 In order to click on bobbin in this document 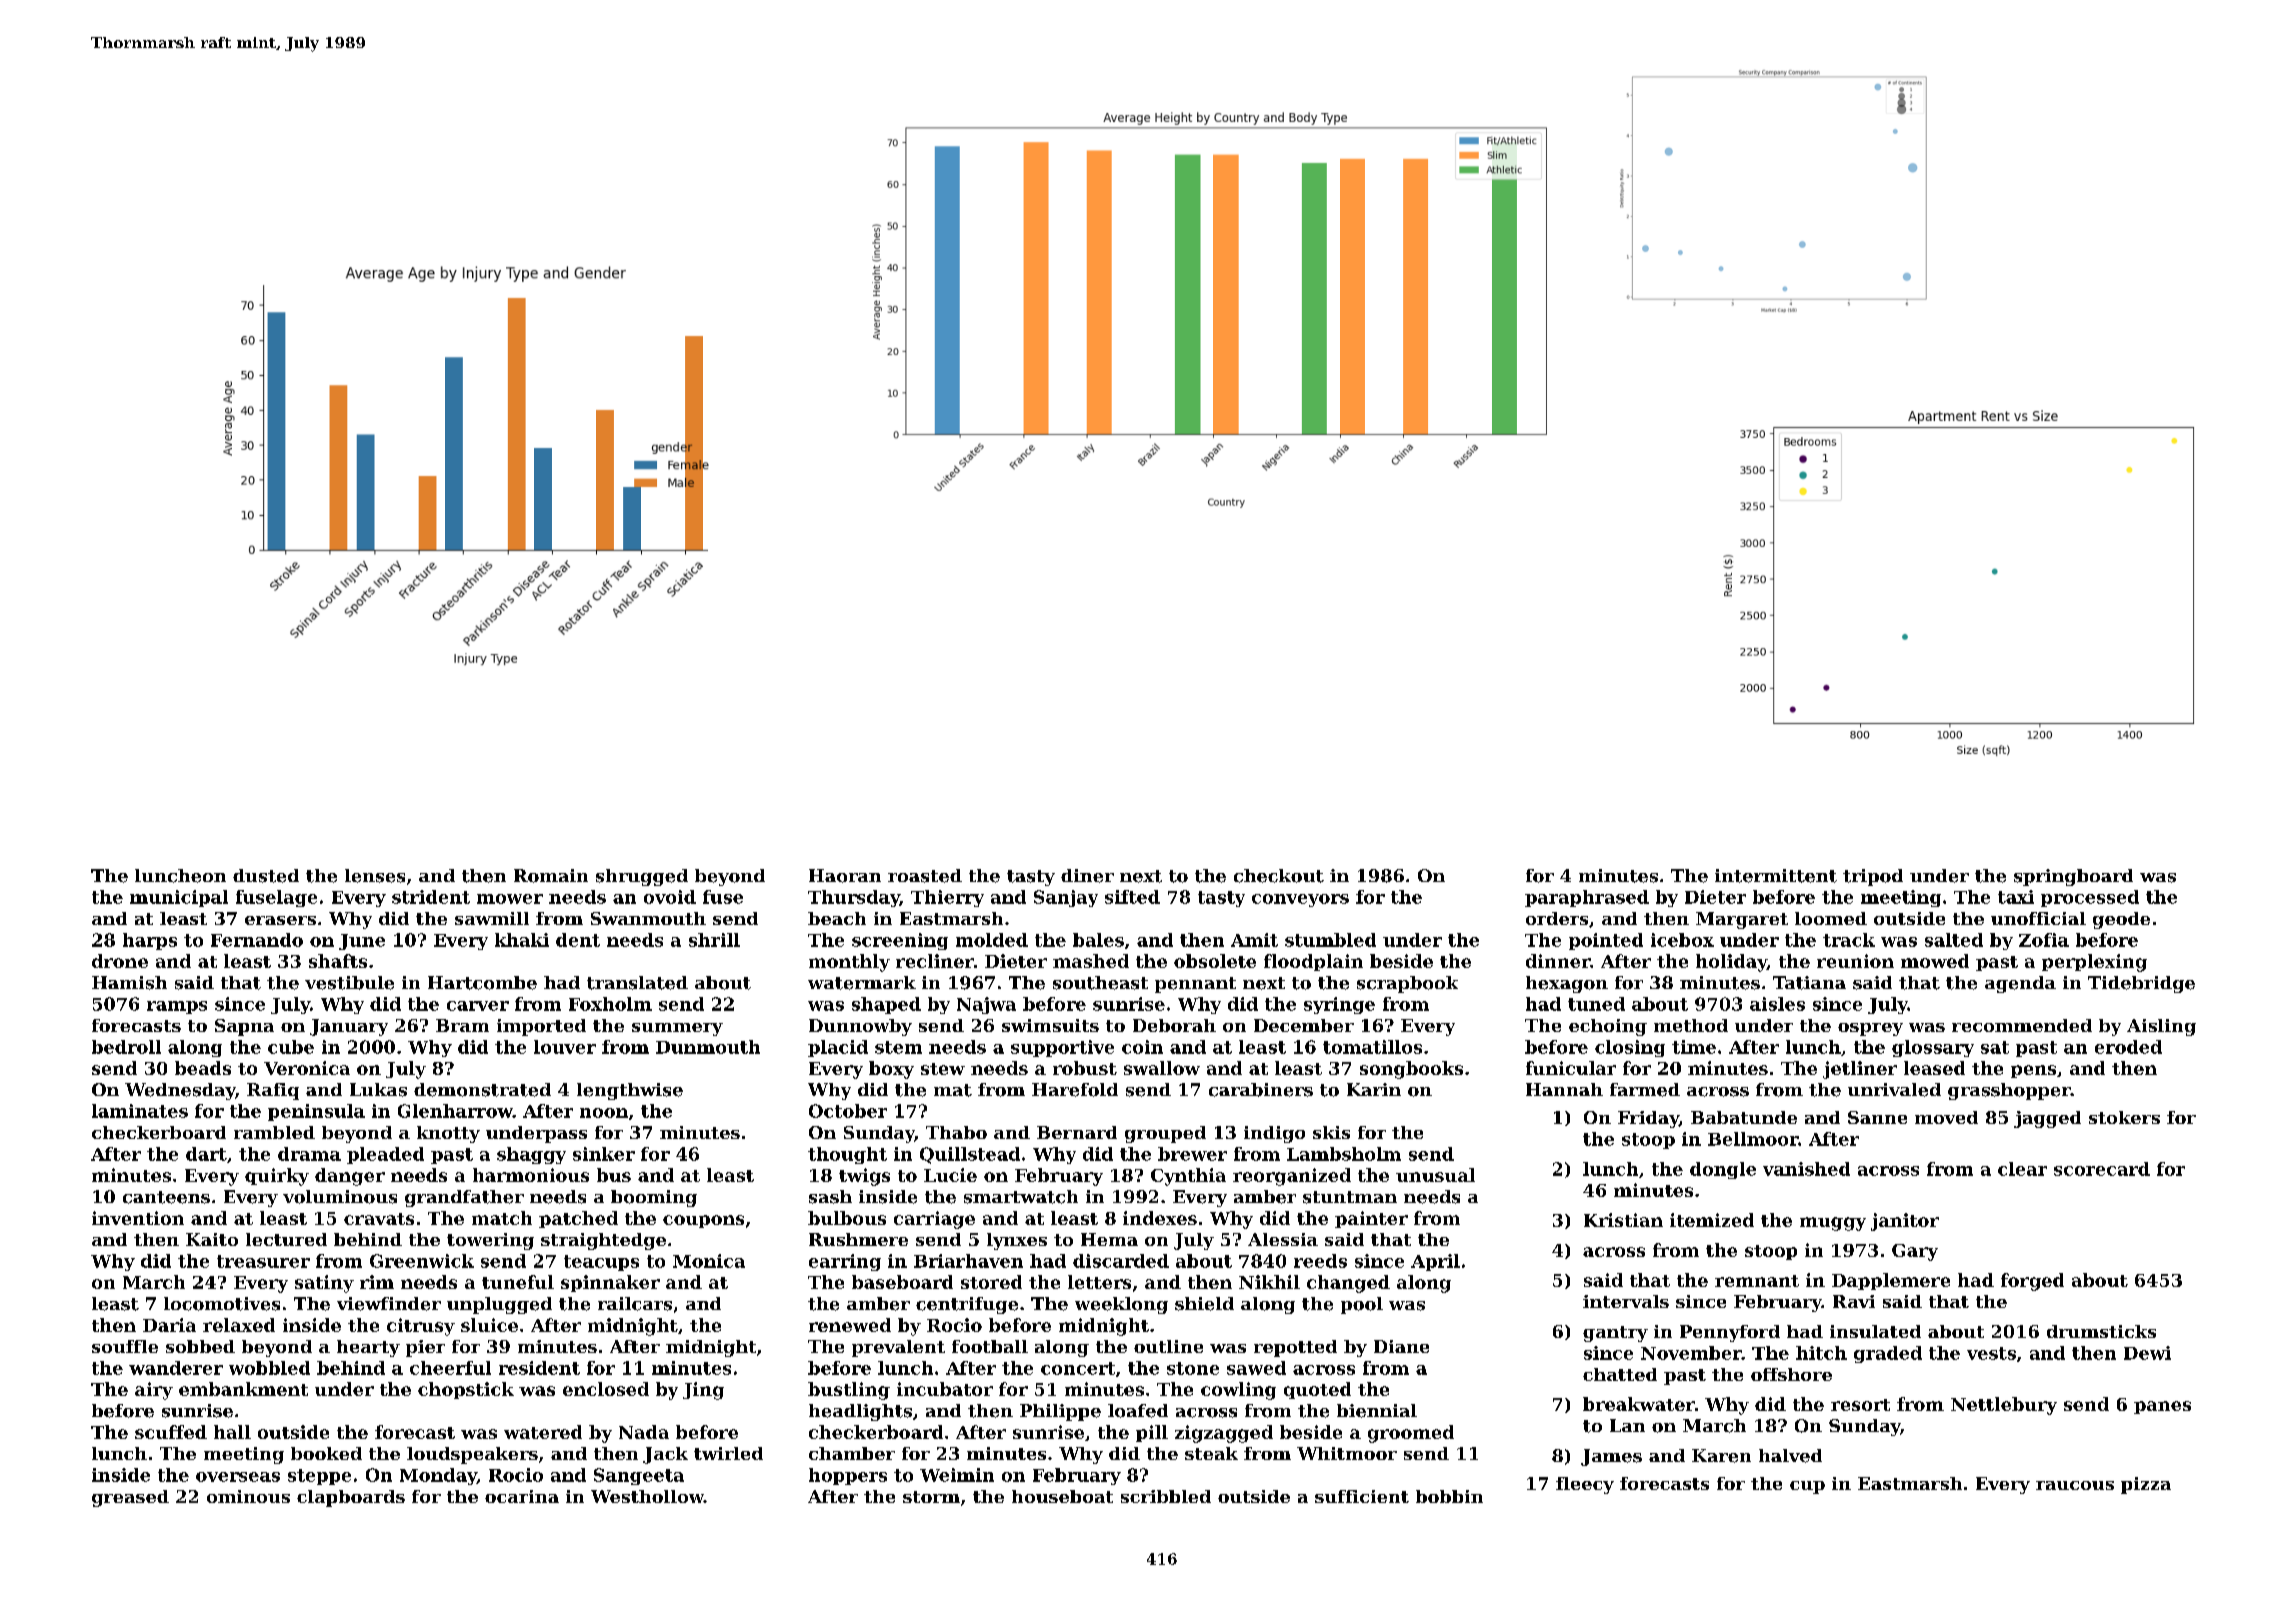, I will do `click(1449, 1496)`.
